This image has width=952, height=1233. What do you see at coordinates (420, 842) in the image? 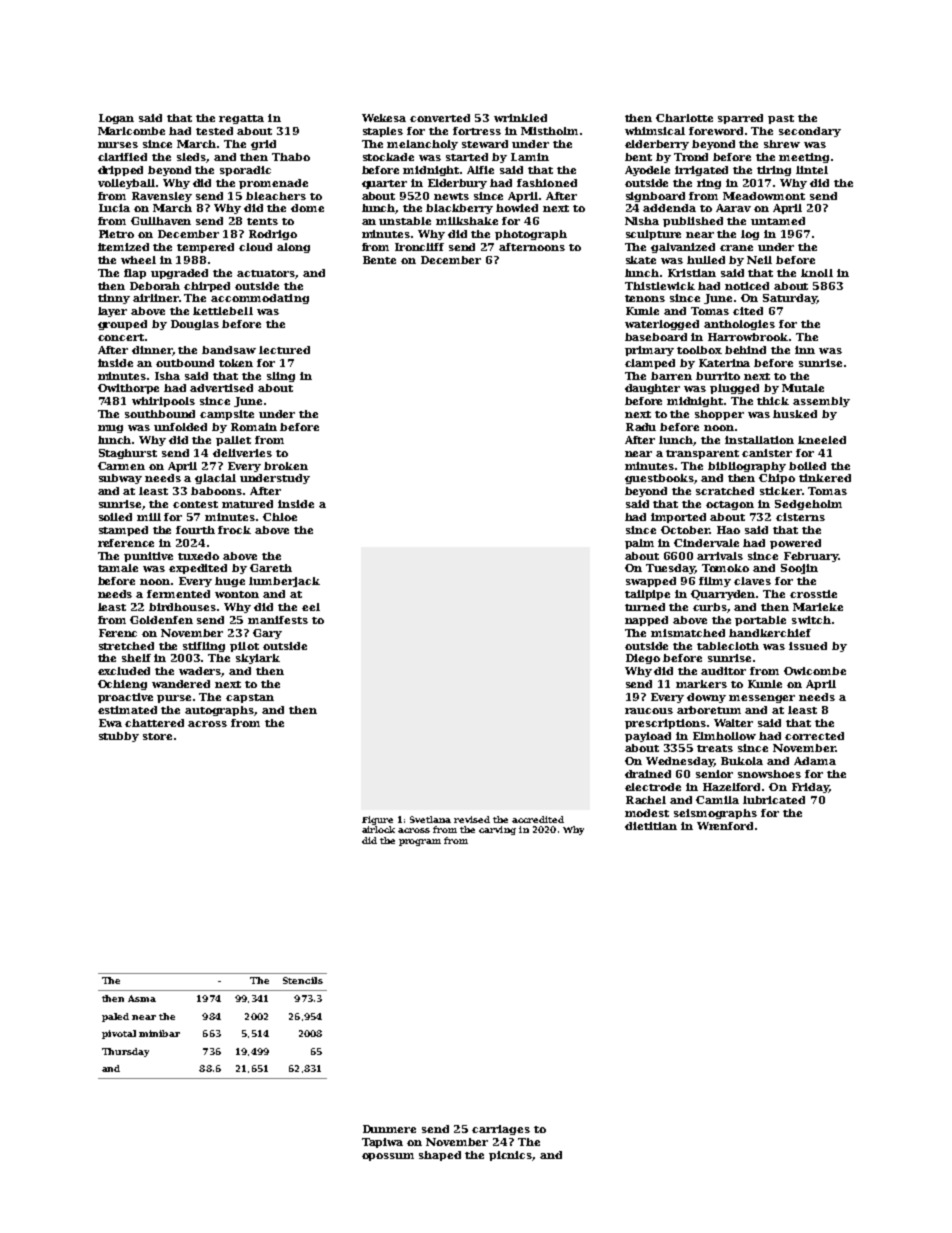
I see `program` at bounding box center [420, 842].
